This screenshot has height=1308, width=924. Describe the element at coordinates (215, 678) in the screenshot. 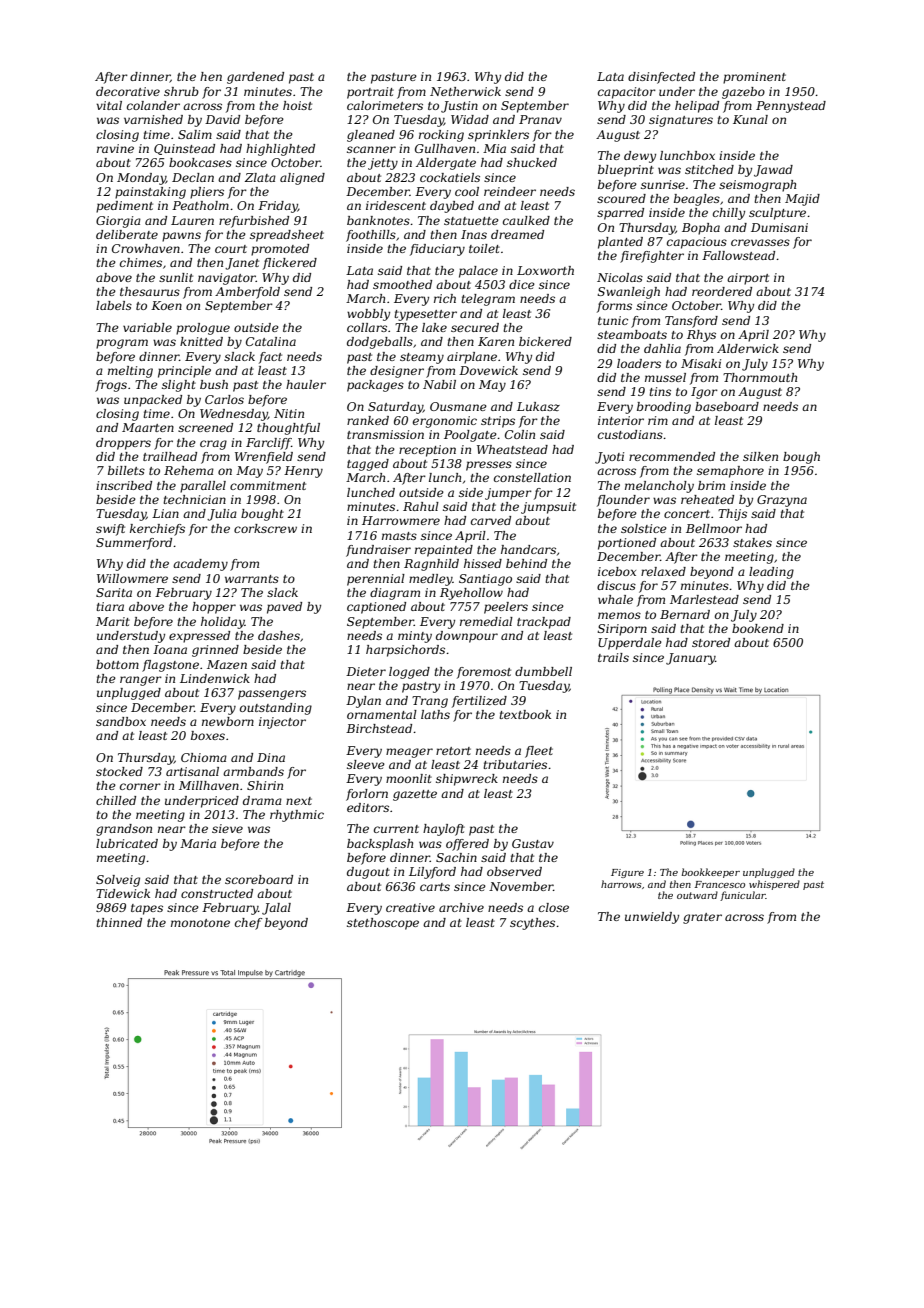

I see `Lindenwick` at that location.
